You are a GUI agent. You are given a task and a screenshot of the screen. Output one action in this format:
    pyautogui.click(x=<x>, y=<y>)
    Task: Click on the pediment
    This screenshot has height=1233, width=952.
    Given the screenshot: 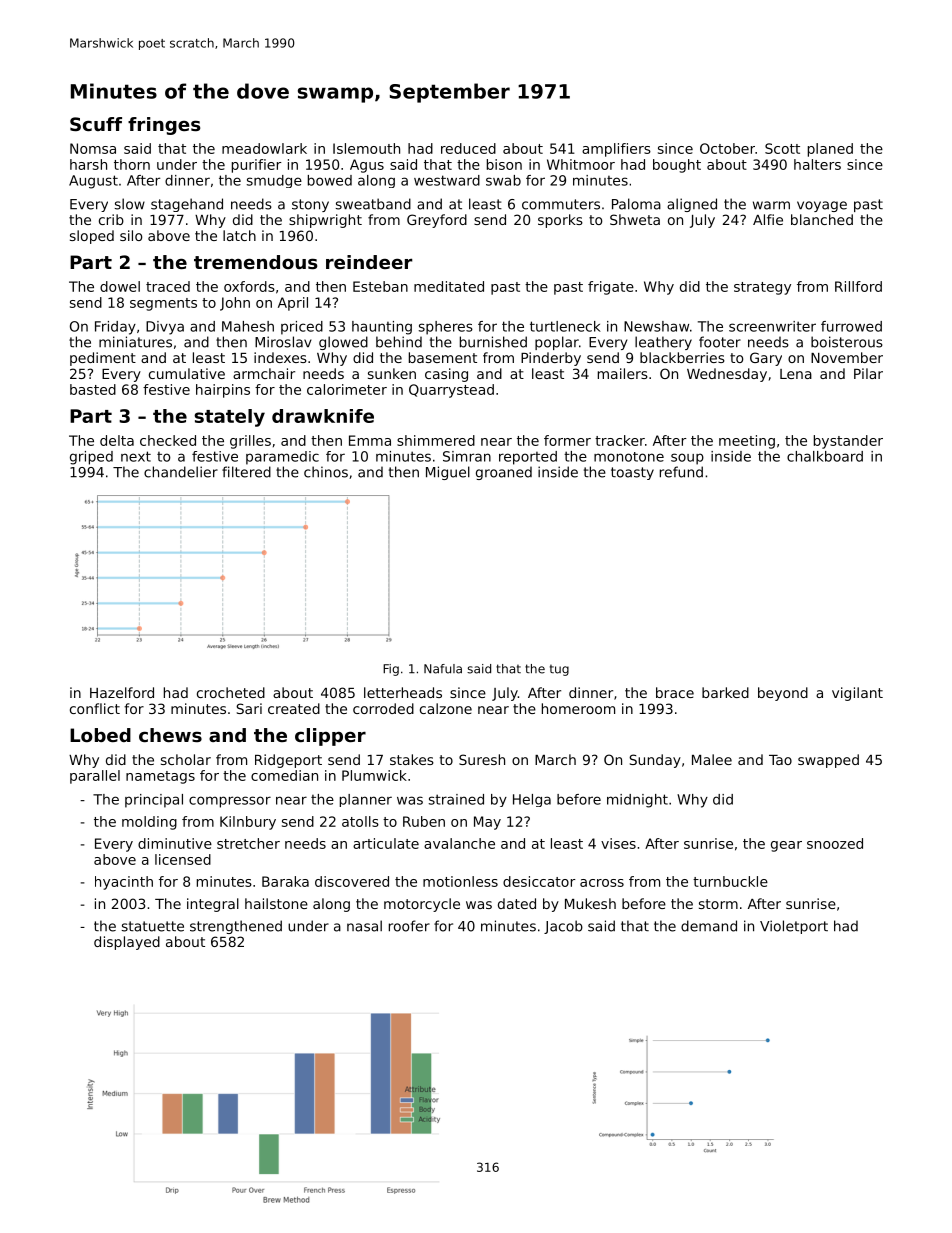 What is the action you would take?
    pyautogui.click(x=103, y=359)
